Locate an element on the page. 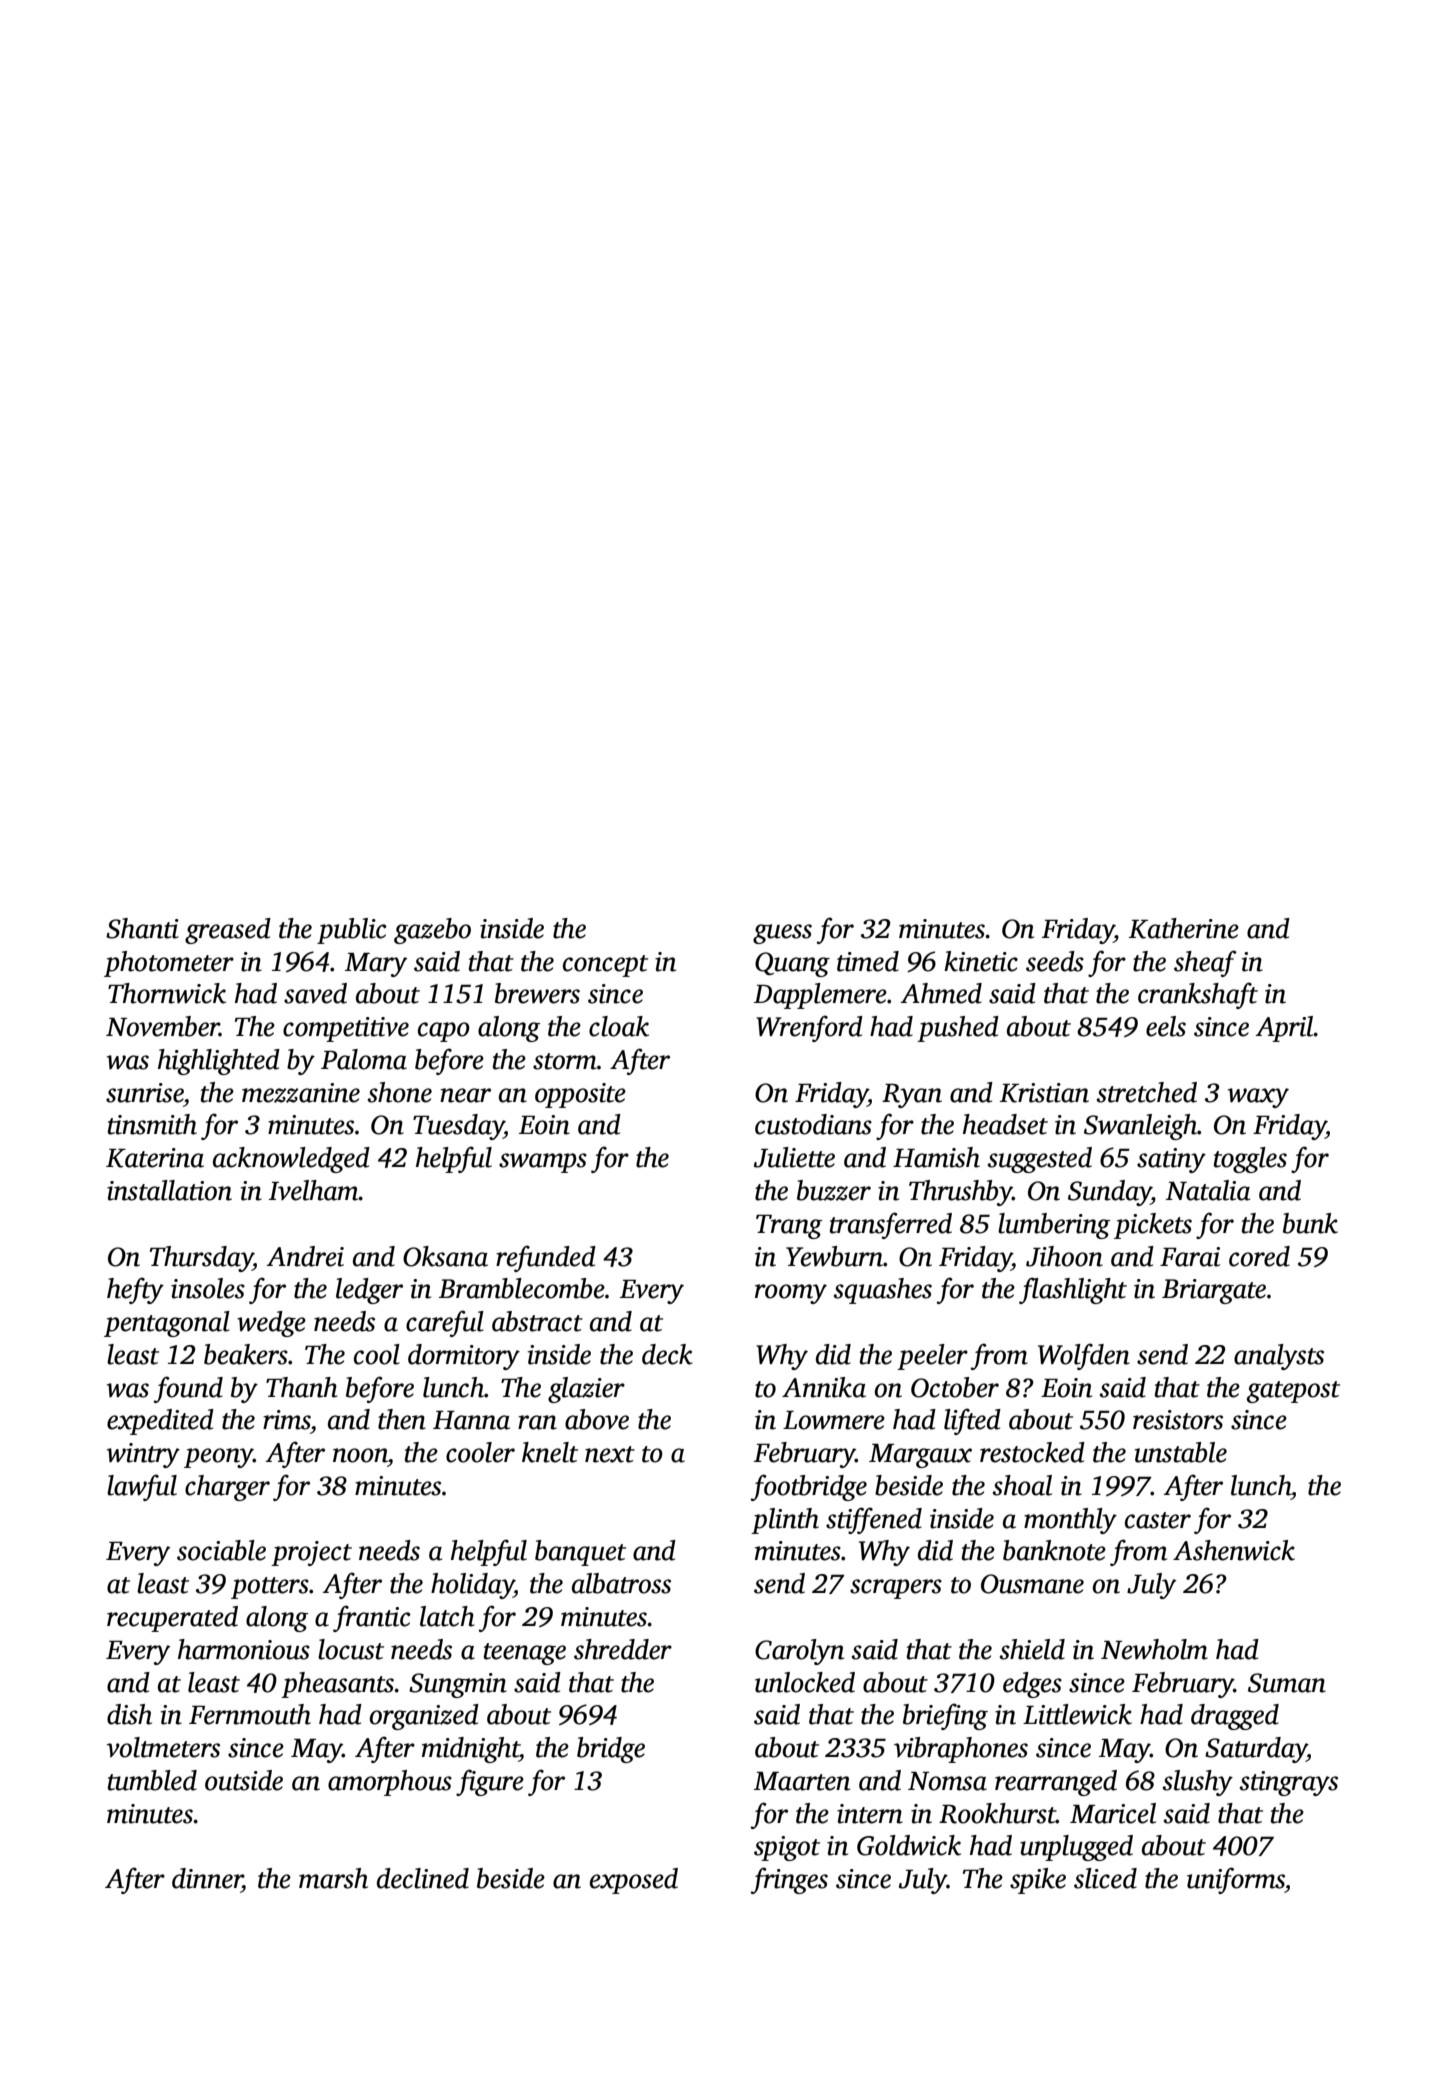  Katherine is located at coordinates (1184, 928).
